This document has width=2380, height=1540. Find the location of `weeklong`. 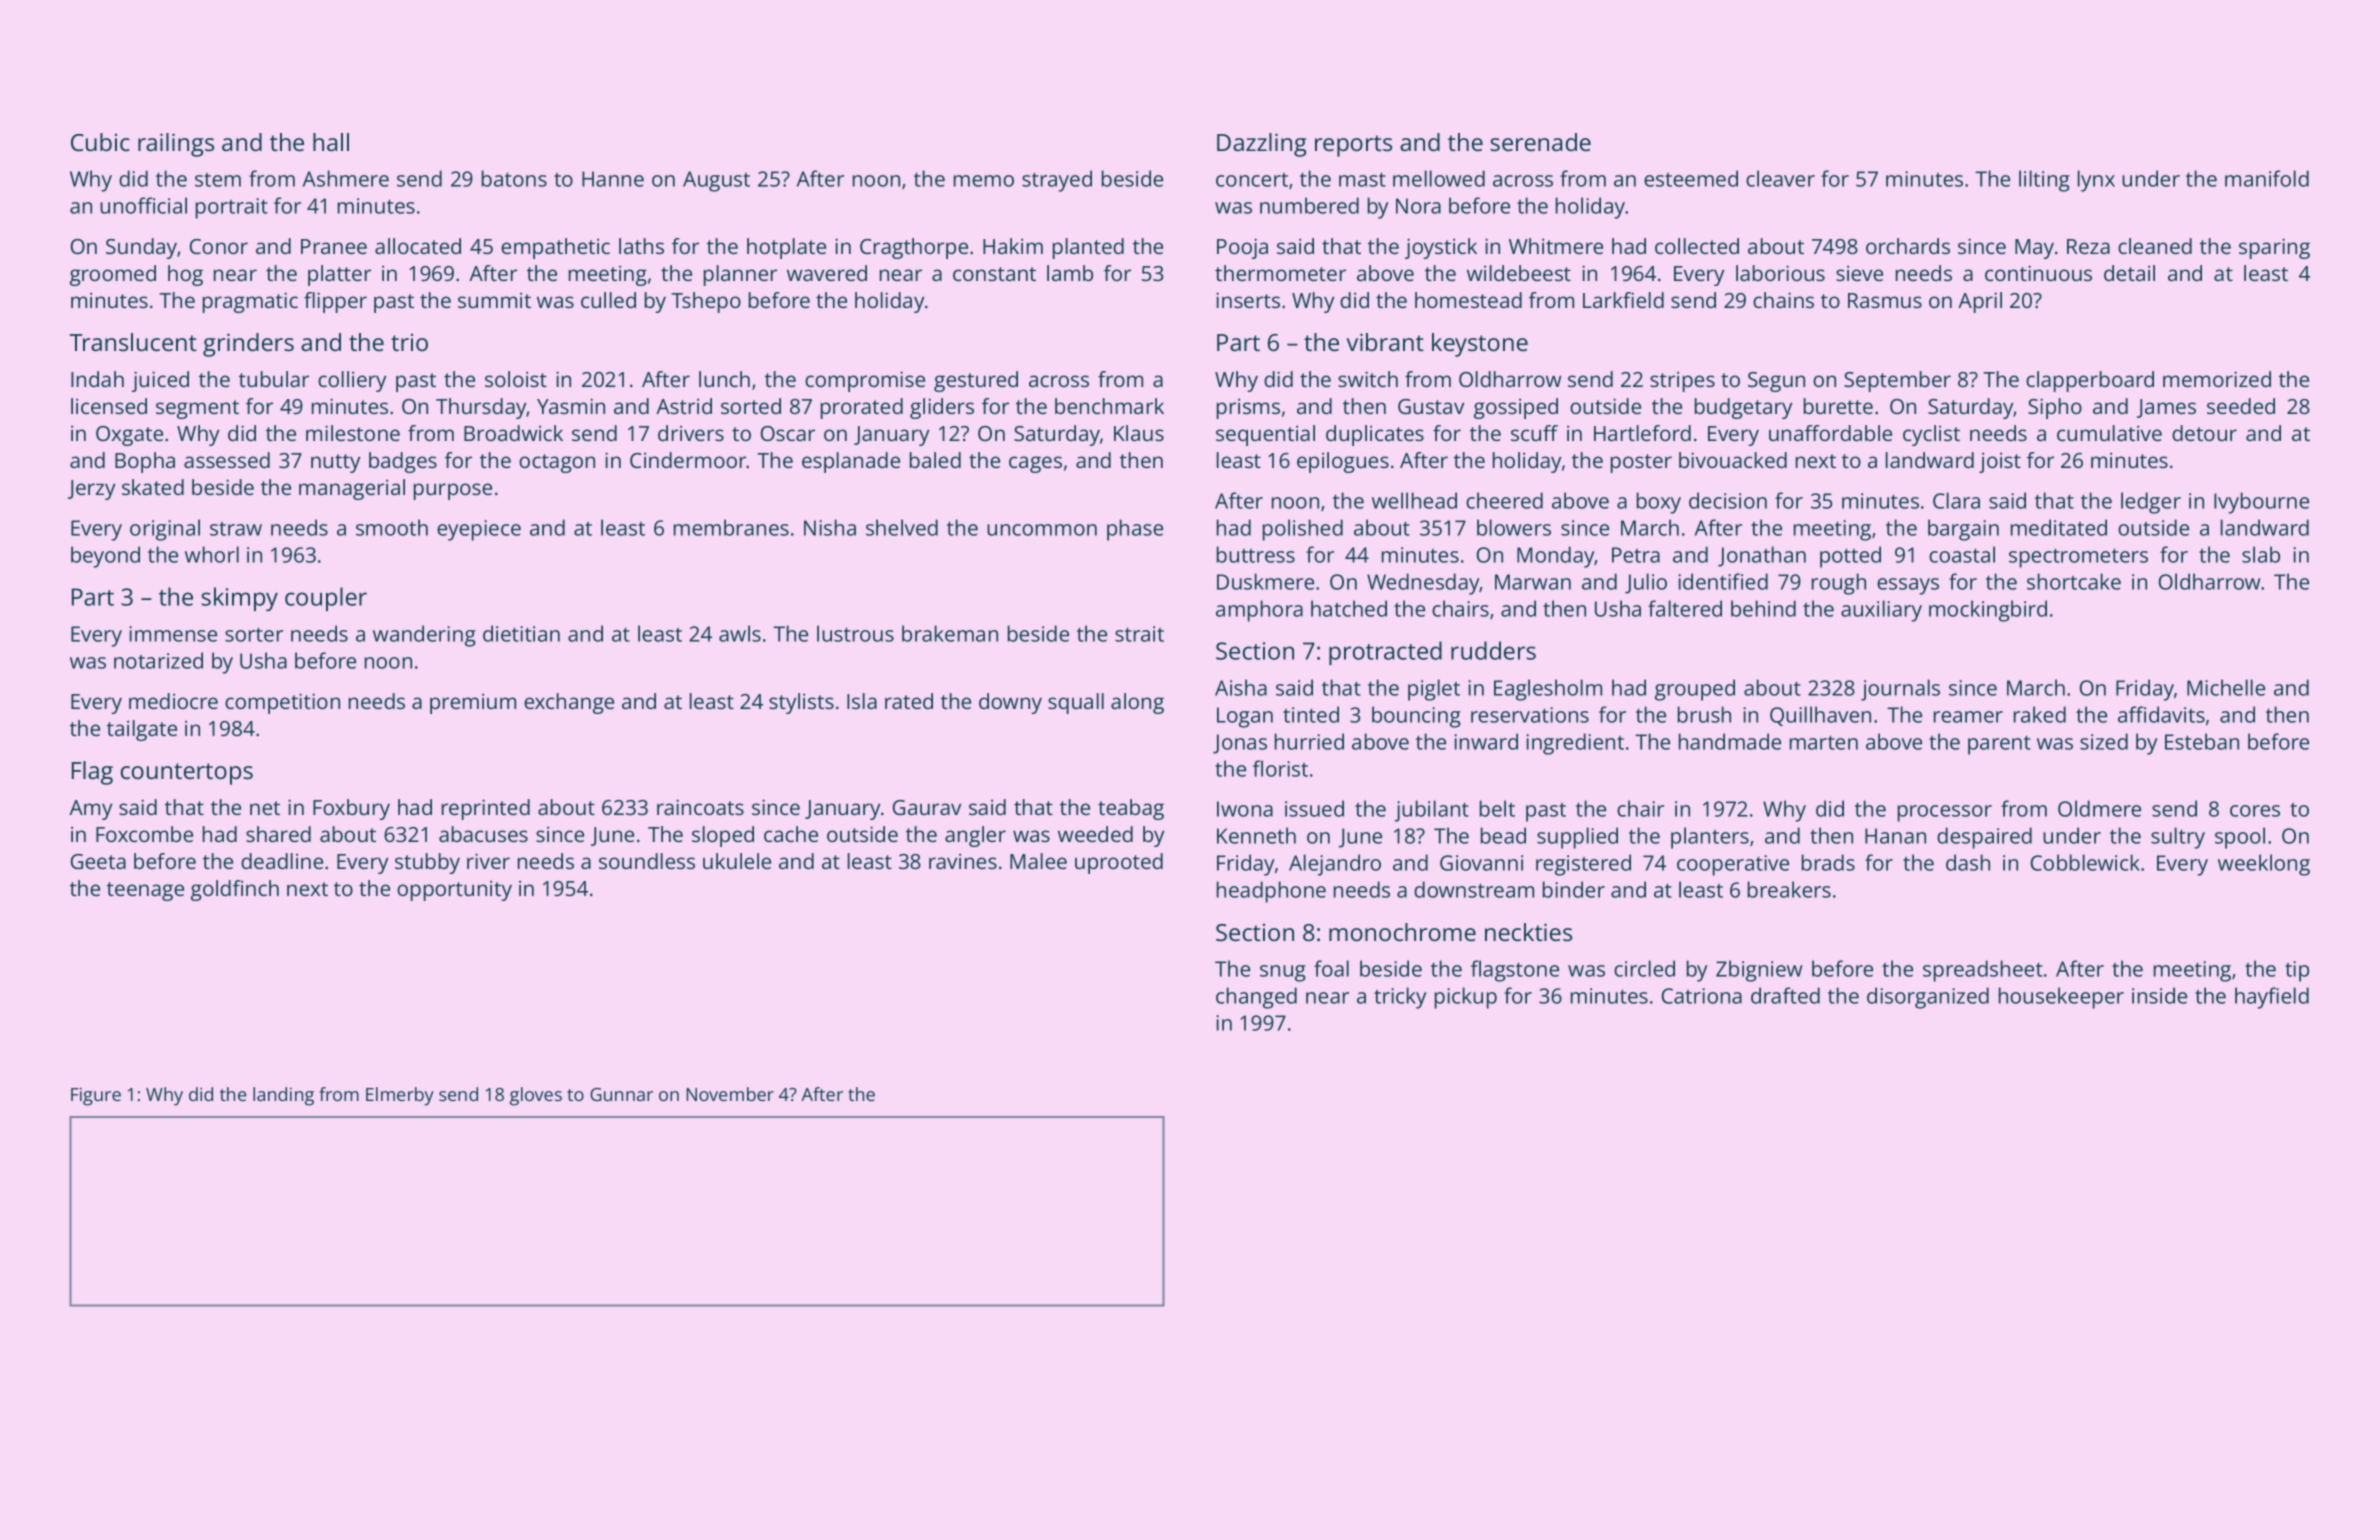

weeklong is located at coordinates (2264, 865).
